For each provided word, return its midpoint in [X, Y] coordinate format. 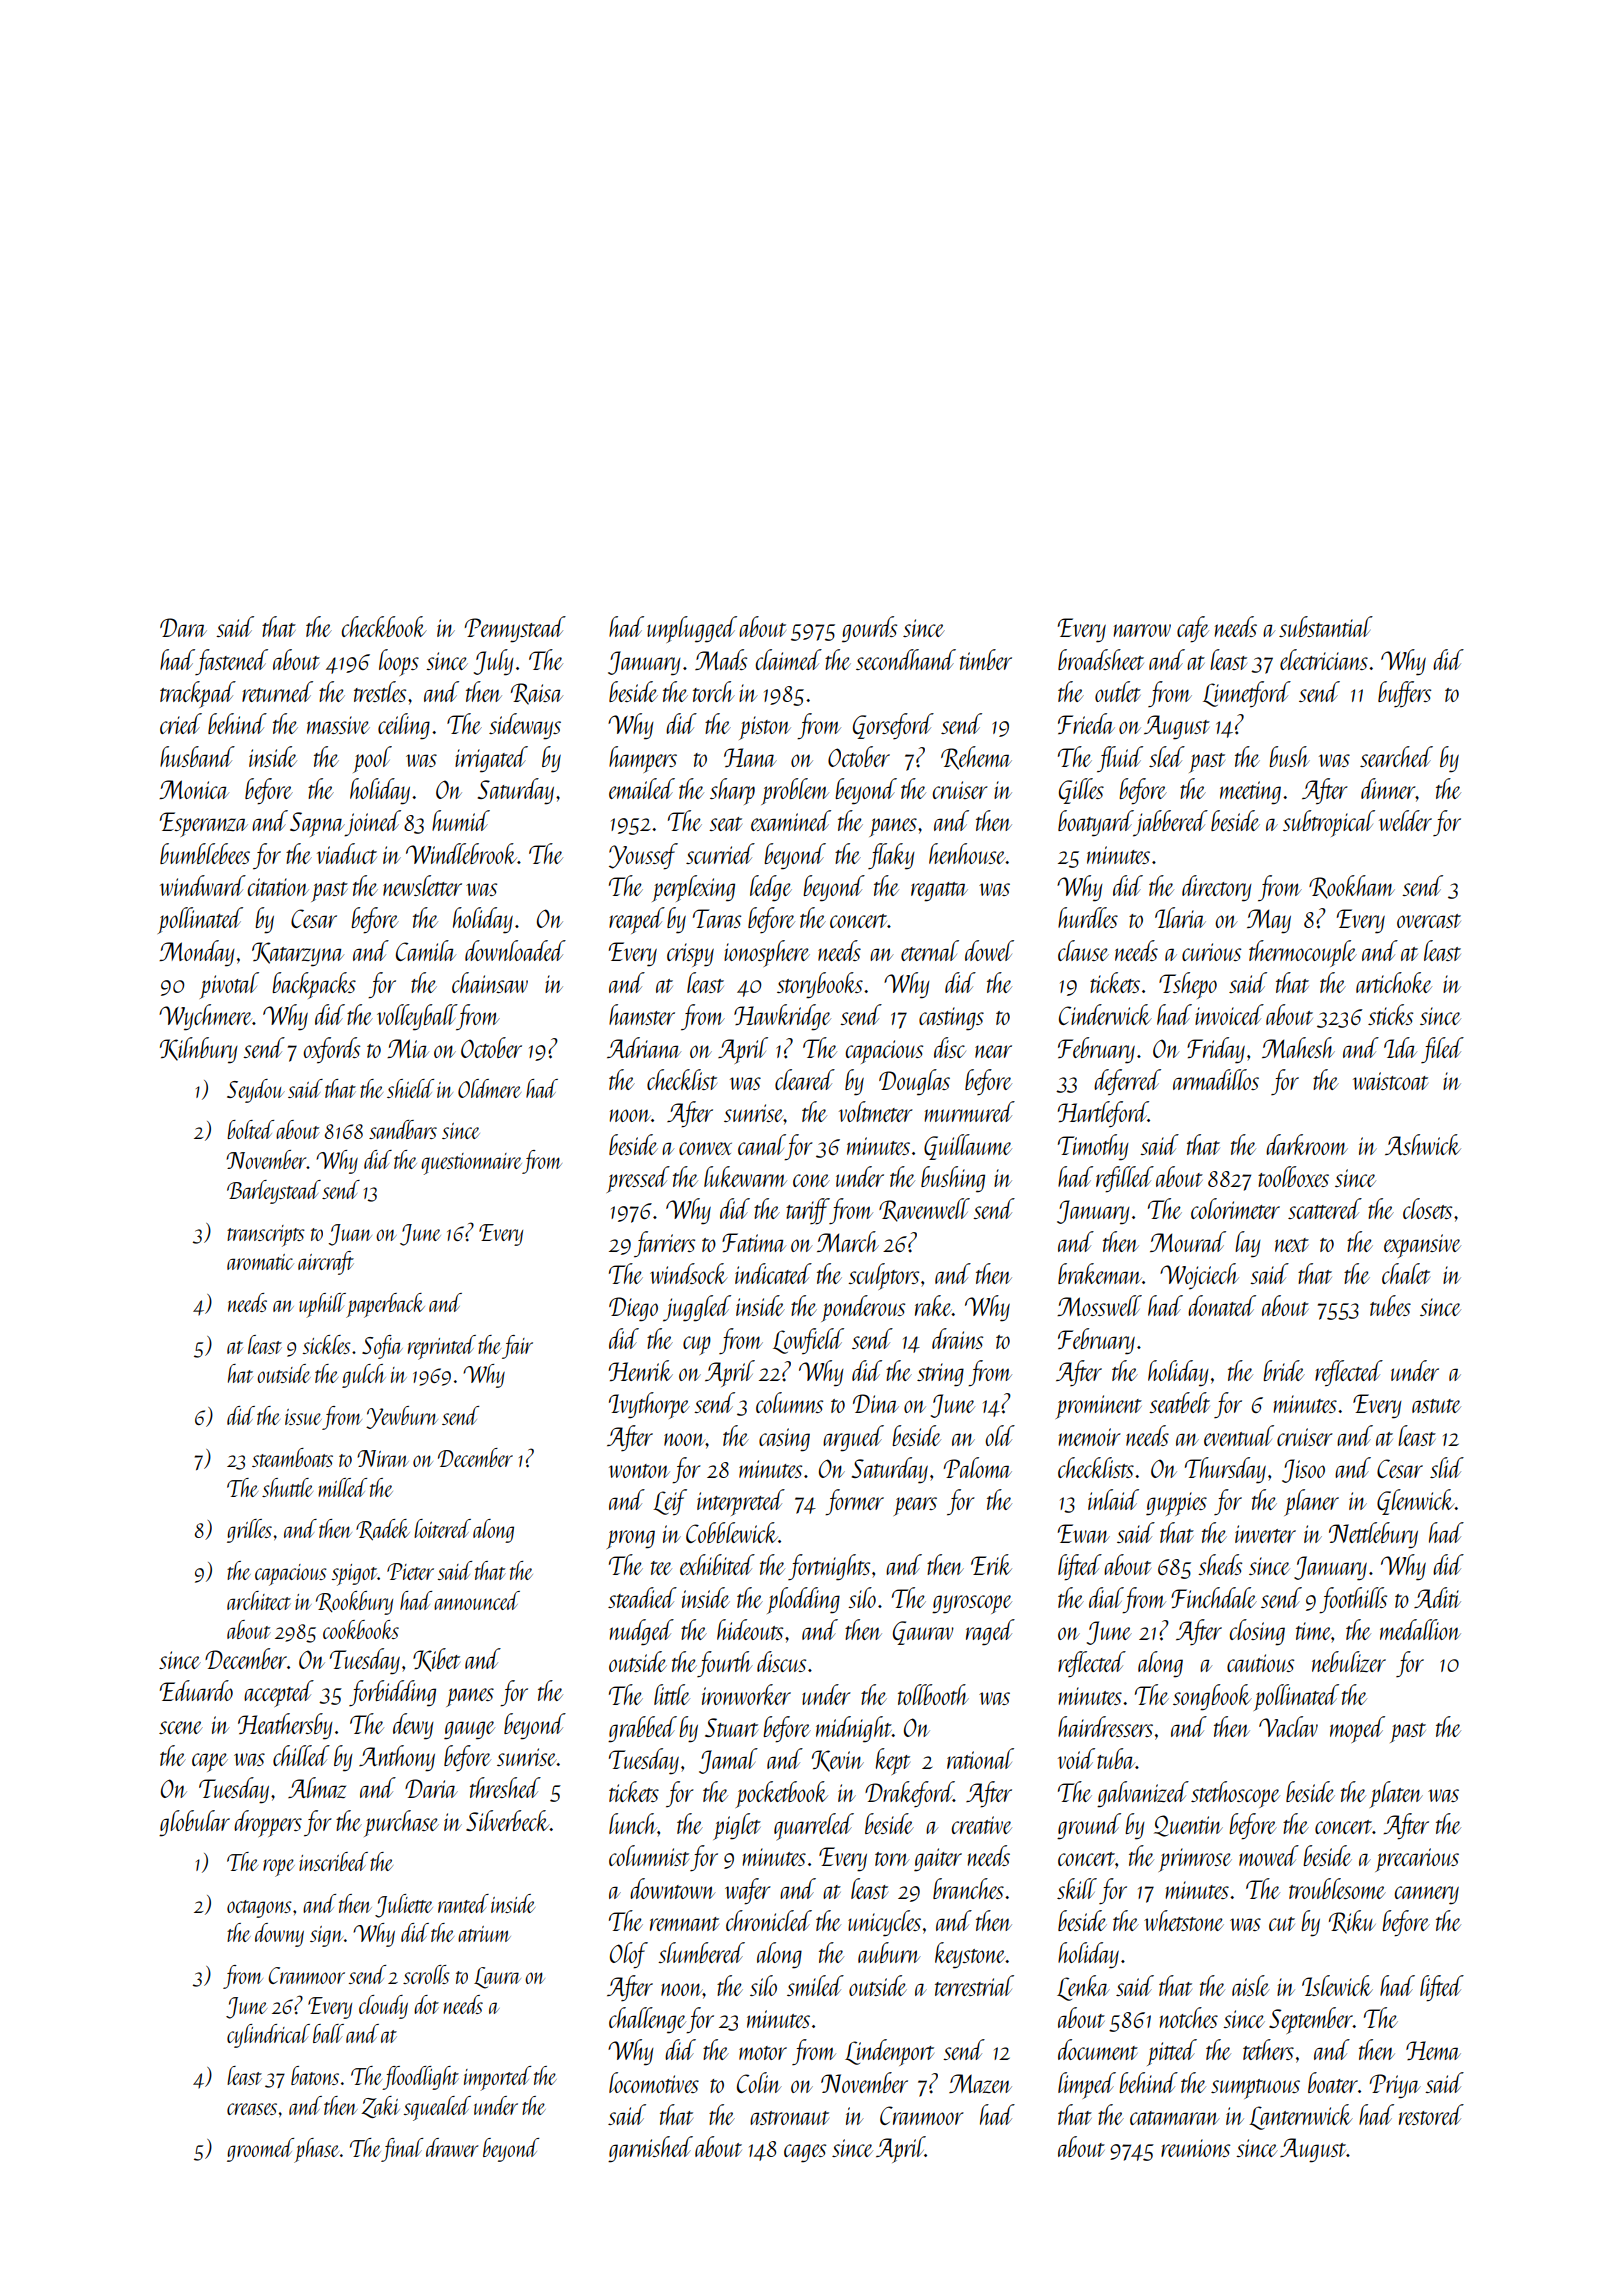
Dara [183, 627]
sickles [327, 1344]
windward [203, 885]
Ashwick [1423, 1144]
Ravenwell [924, 1210]
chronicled [769, 1920]
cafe [1193, 629]
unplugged [692, 629]
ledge [771, 888]
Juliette [404, 1906]
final [402, 2150]
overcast [1429, 921]
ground [1089, 1826]
